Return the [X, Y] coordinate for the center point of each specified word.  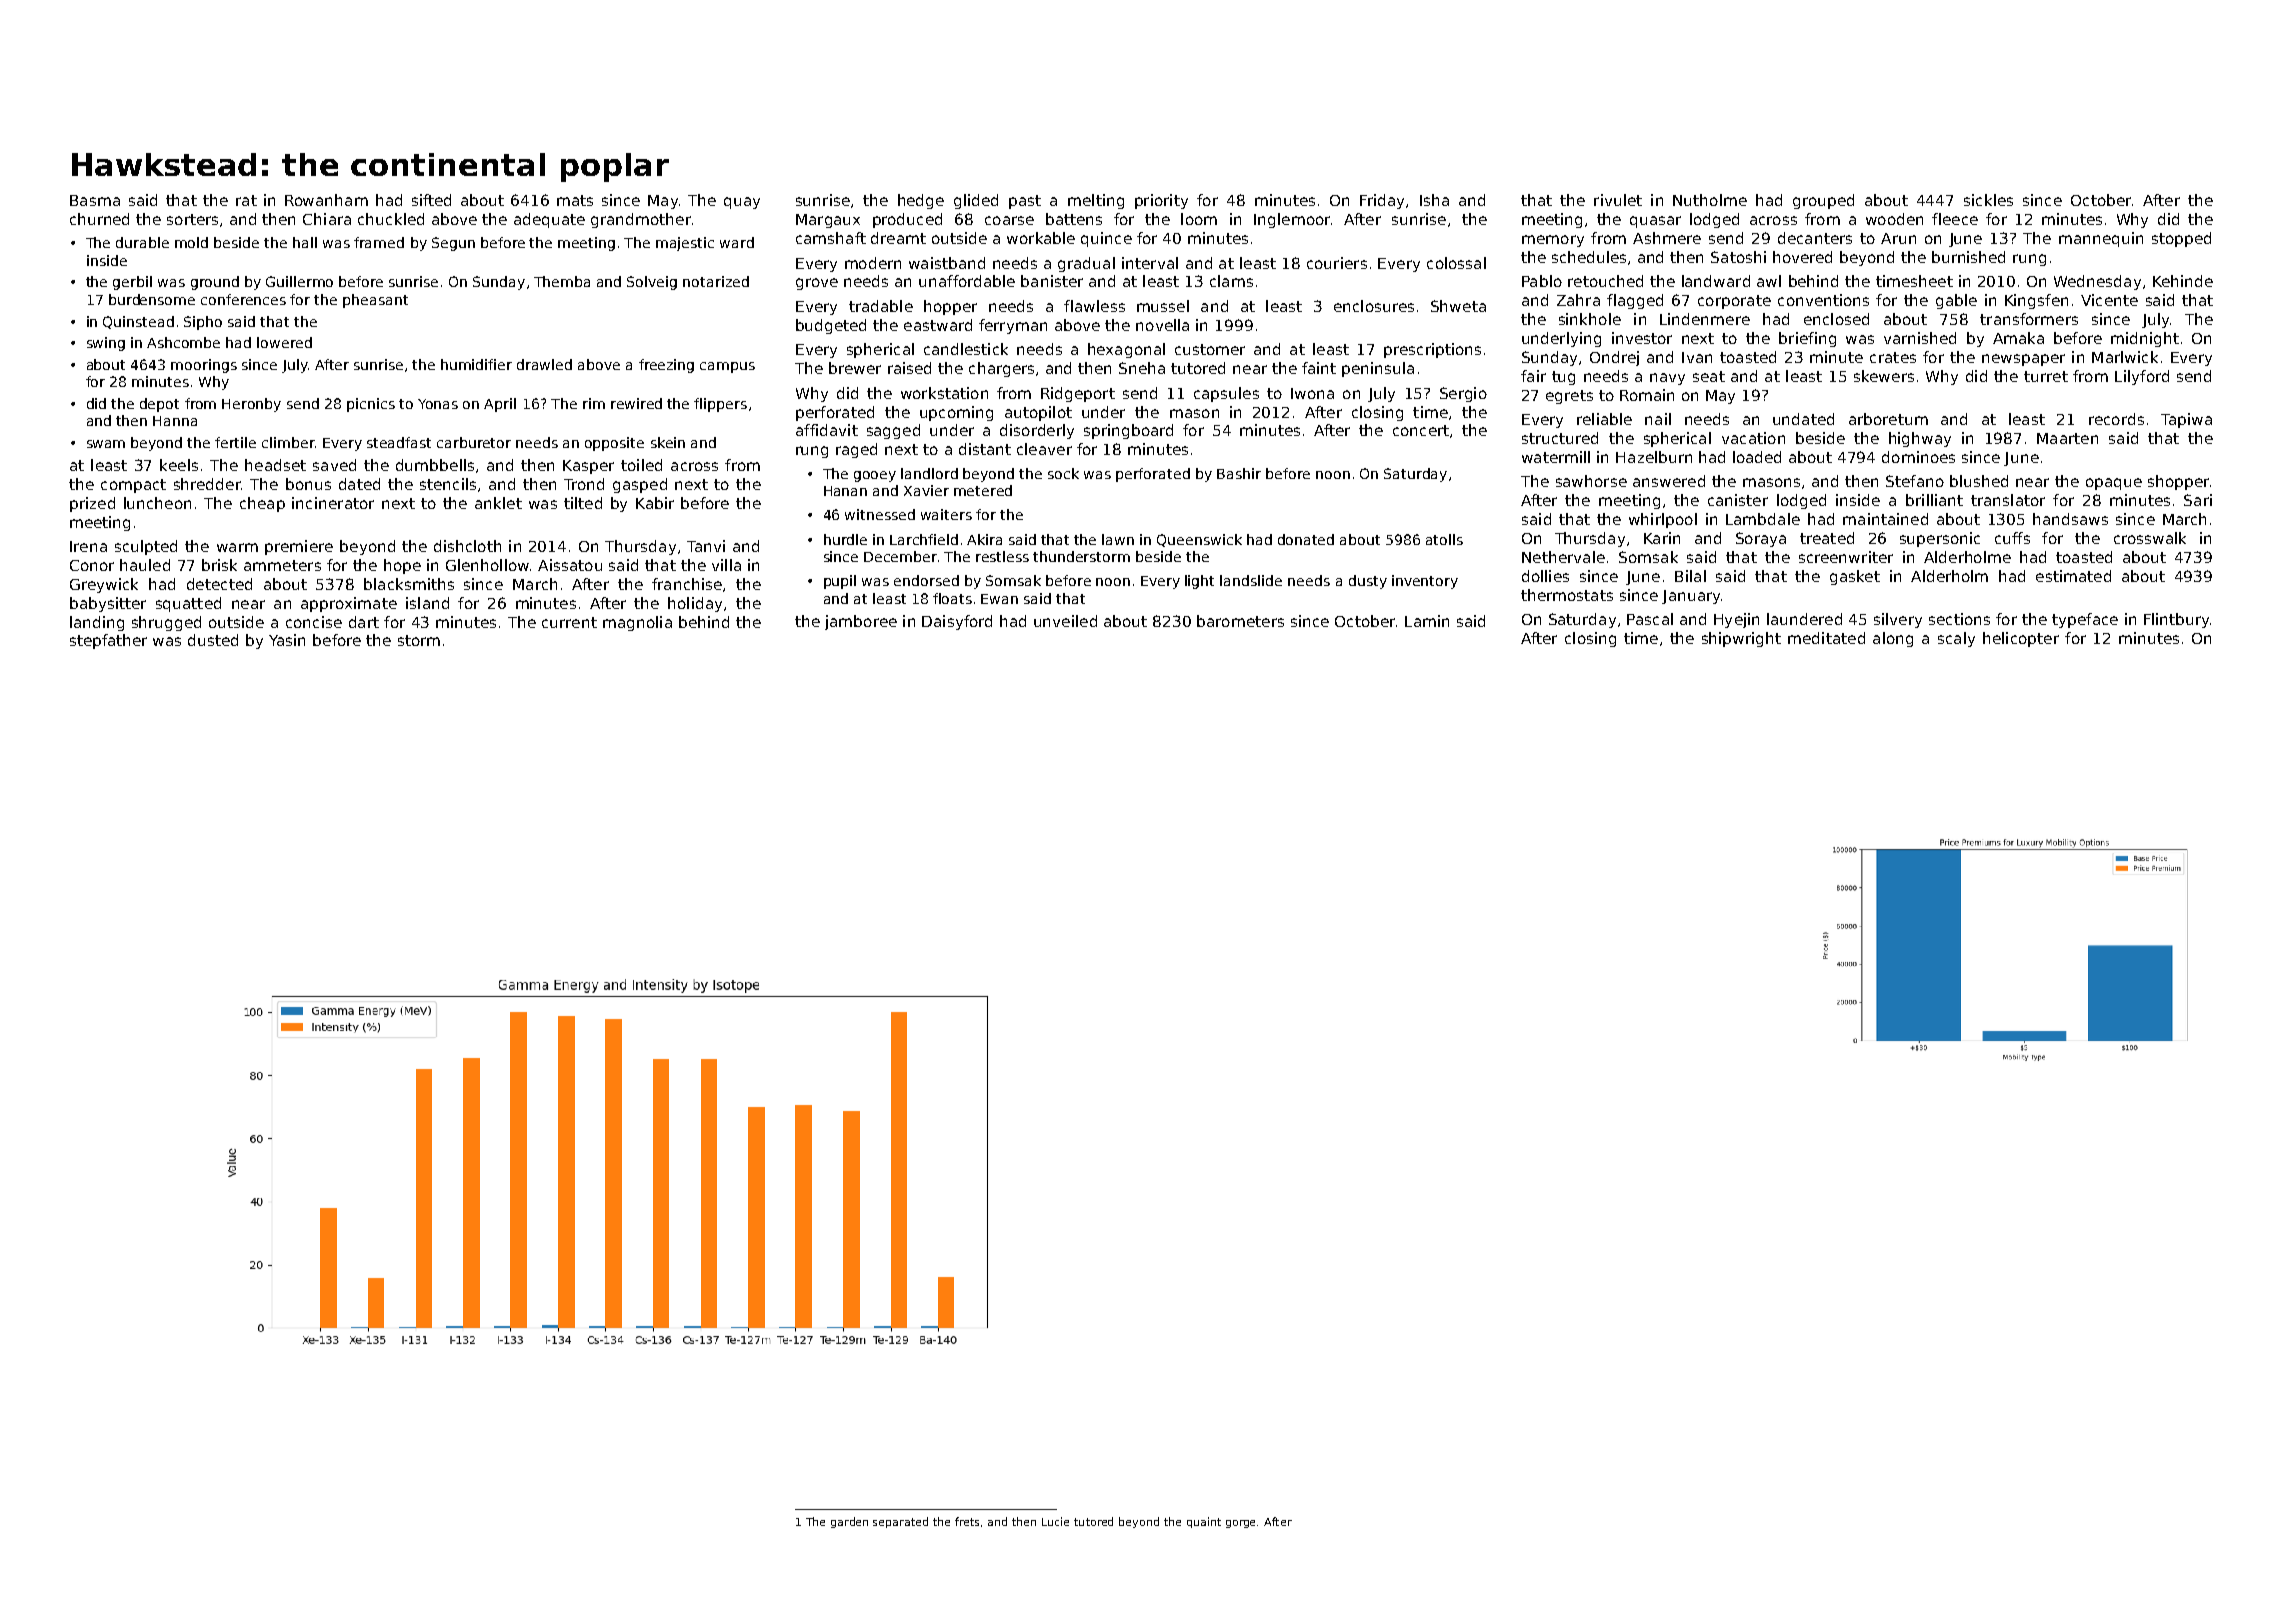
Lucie [1055, 1521]
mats [575, 200]
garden [849, 1522]
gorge [1242, 1524]
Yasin [287, 640]
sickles [1988, 200]
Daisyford [957, 622]
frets [967, 1521]
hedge [921, 201]
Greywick [104, 585]
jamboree [861, 622]
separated [900, 1522]
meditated [1826, 638]
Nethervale [1563, 557]
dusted [213, 640]
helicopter [2021, 639]
